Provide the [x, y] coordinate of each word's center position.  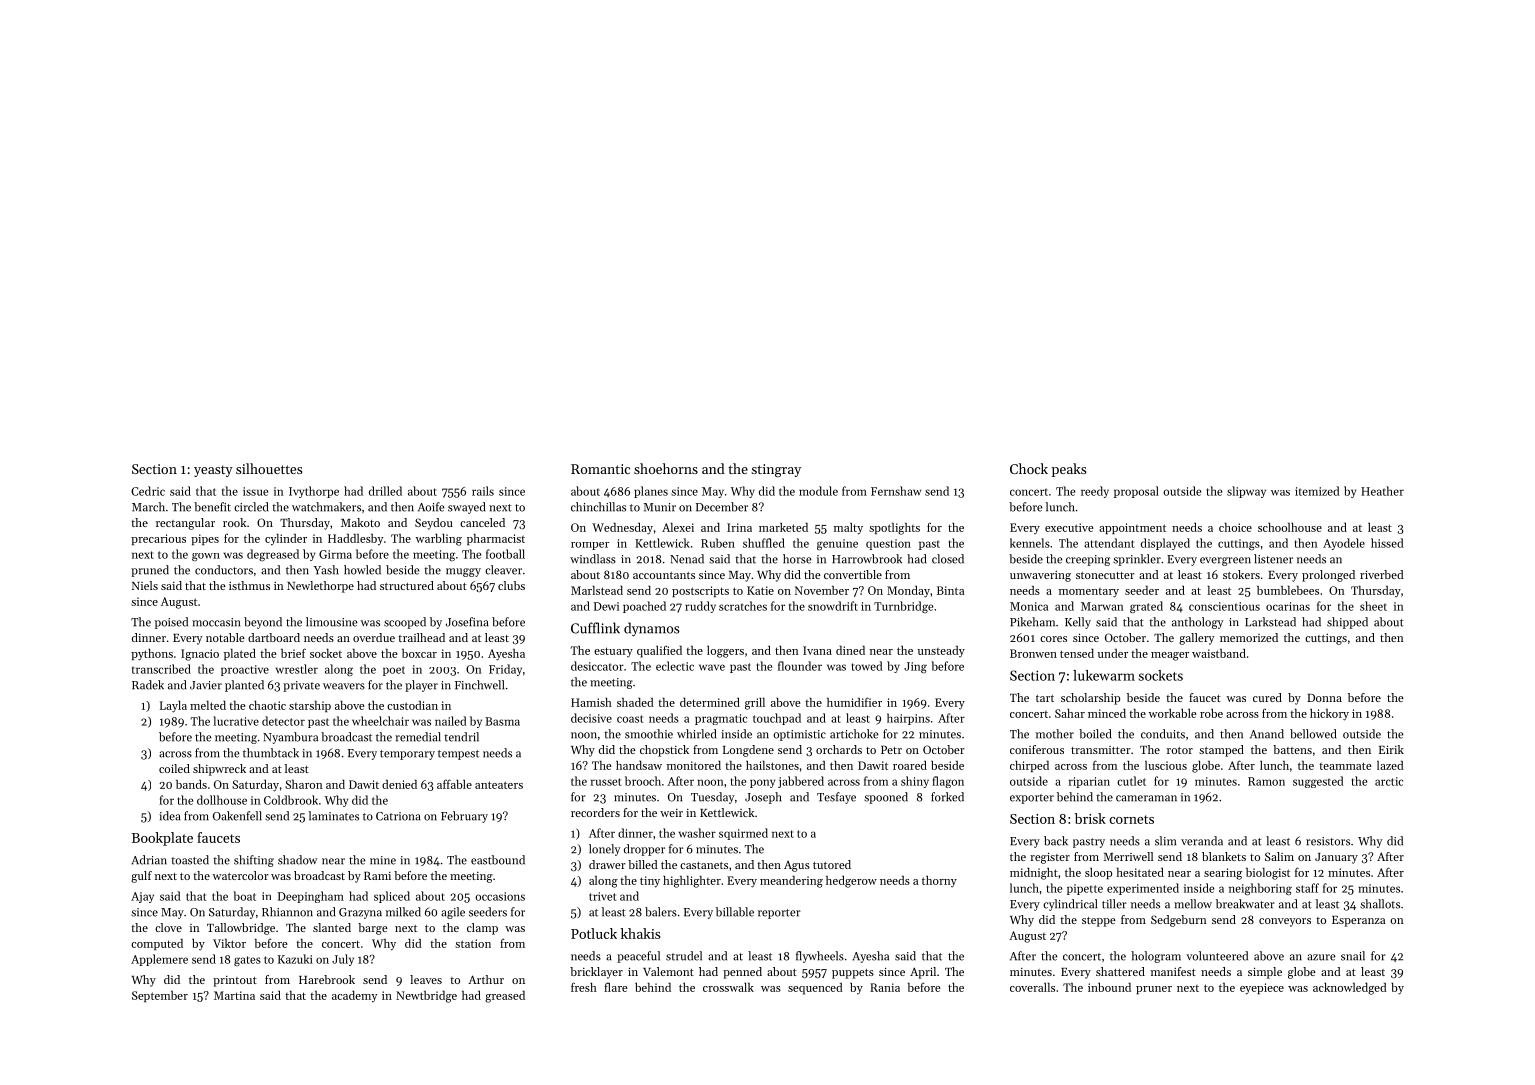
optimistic [799, 735]
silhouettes [269, 468]
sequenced [815, 989]
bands [191, 784]
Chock [1029, 468]
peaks [1069, 470]
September [160, 996]
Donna [1324, 698]
